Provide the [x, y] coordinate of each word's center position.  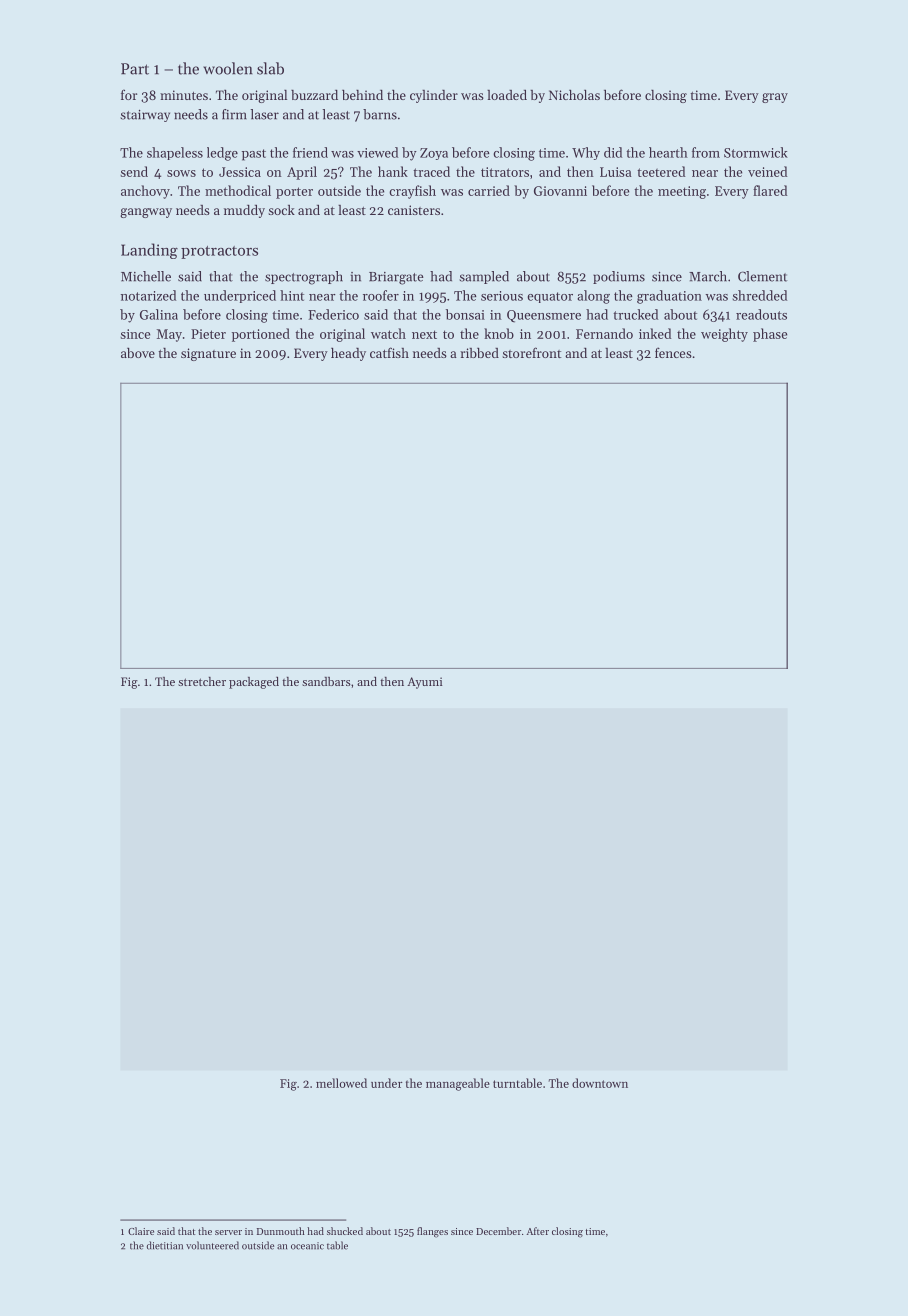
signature [208, 354]
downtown [600, 1083]
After [537, 1231]
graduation [669, 297]
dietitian [165, 1245]
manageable [458, 1084]
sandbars [326, 681]
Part [135, 69]
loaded [507, 95]
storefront [531, 352]
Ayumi [425, 683]
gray [775, 98]
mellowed [341, 1083]
